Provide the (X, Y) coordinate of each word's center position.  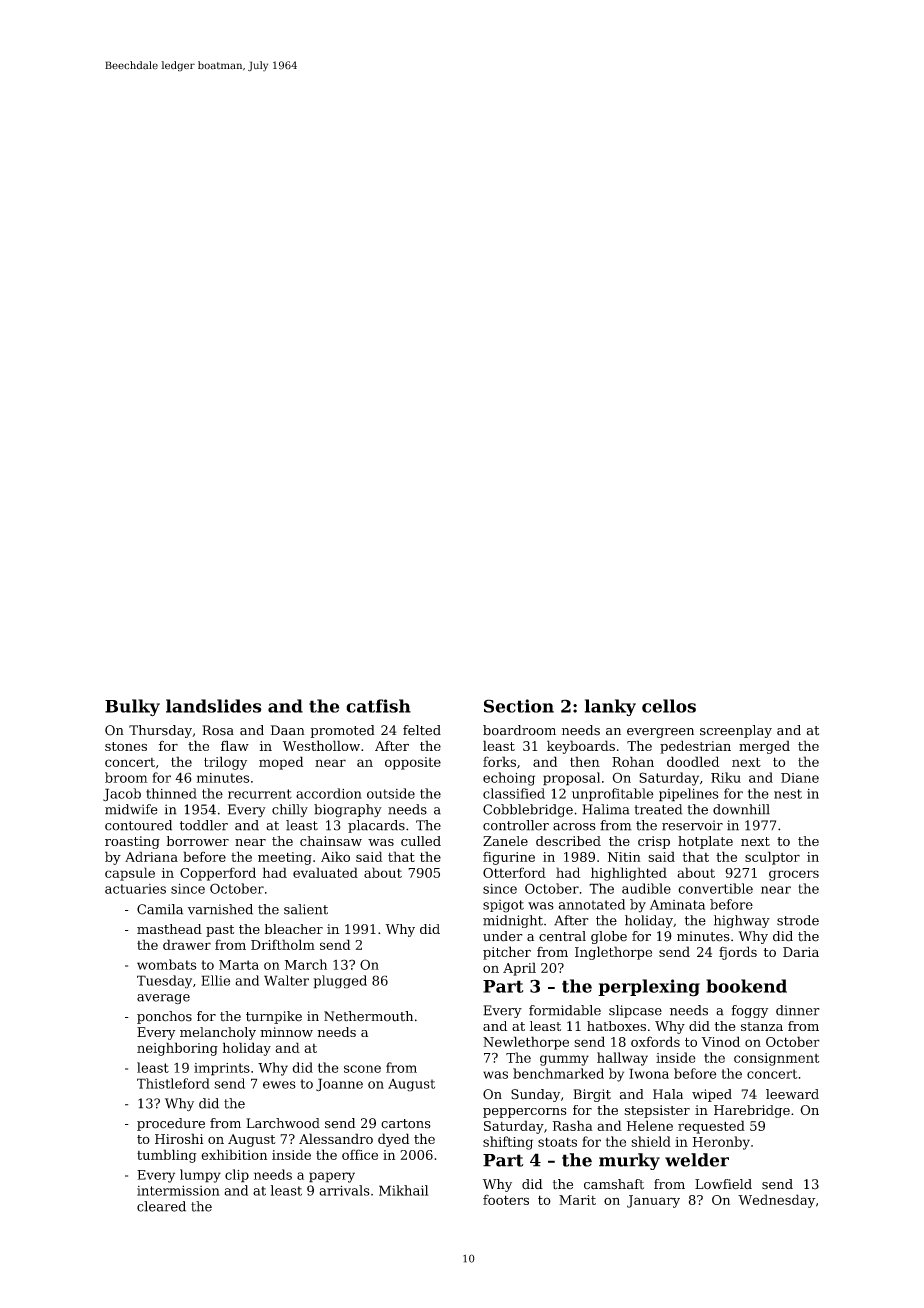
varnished (220, 909)
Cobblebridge (528, 811)
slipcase (635, 1011)
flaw (235, 745)
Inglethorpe (613, 953)
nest (788, 794)
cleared (161, 1206)
